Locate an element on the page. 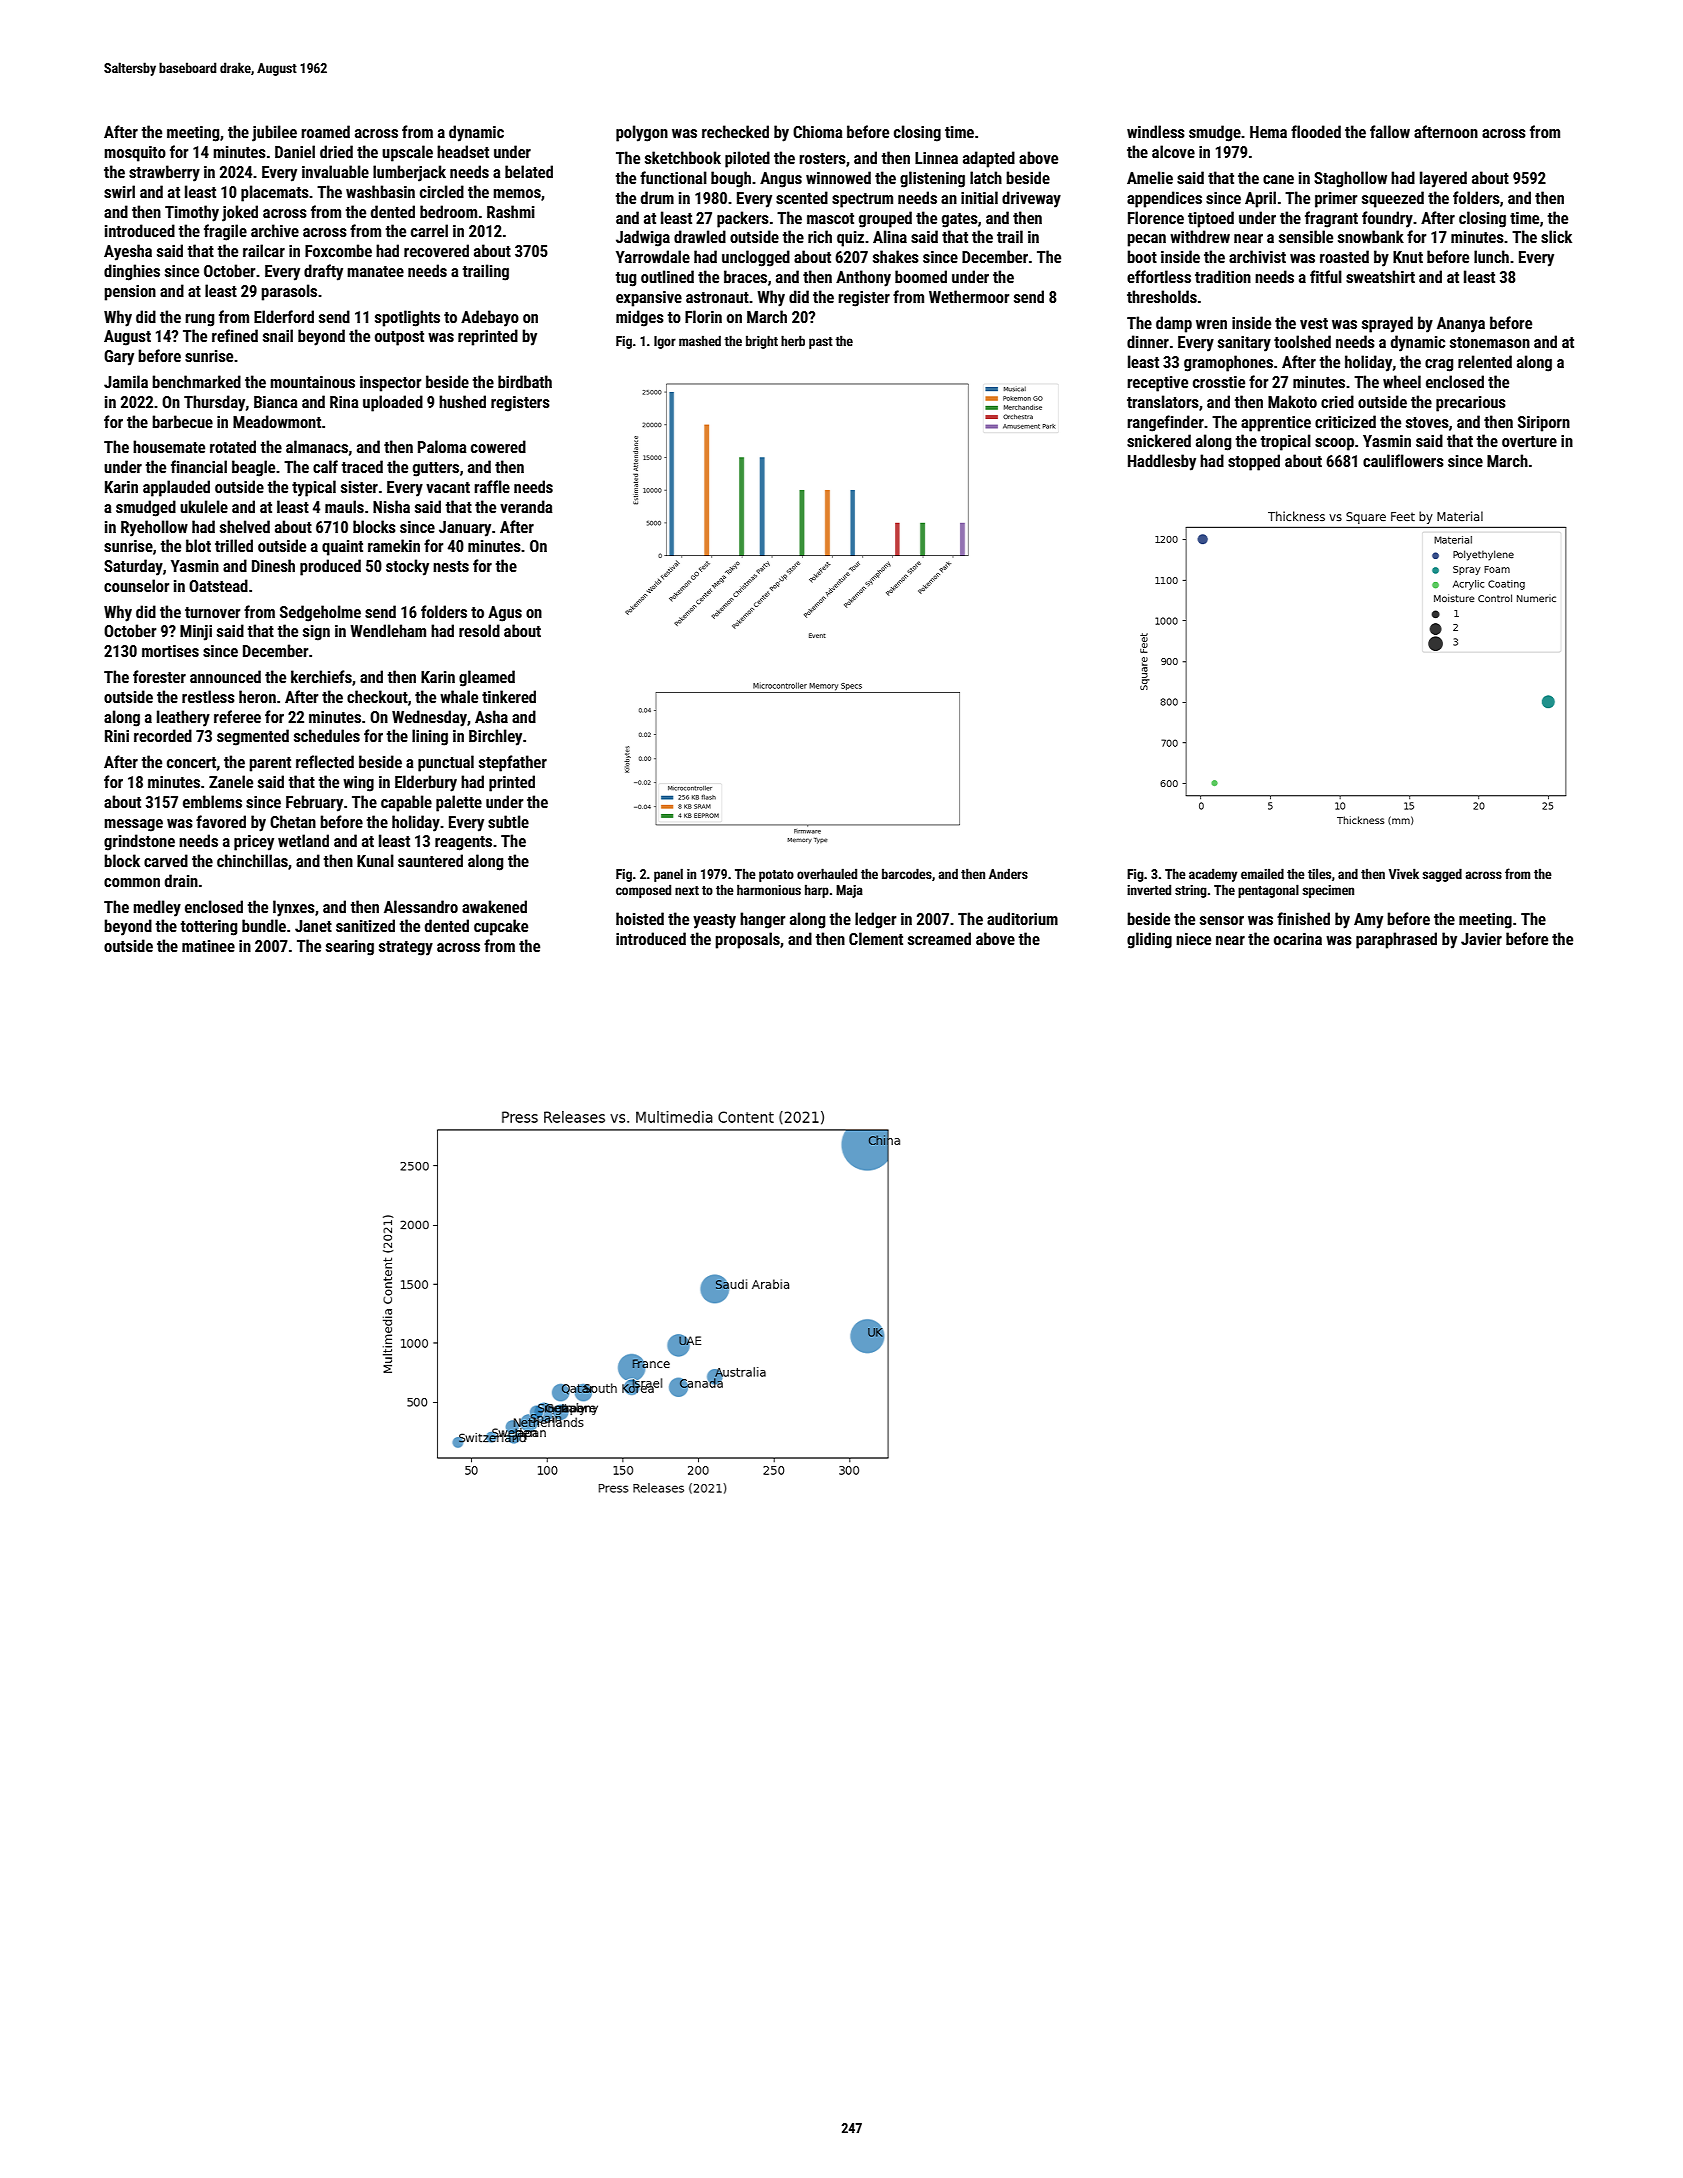  cowered is located at coordinates (498, 446).
